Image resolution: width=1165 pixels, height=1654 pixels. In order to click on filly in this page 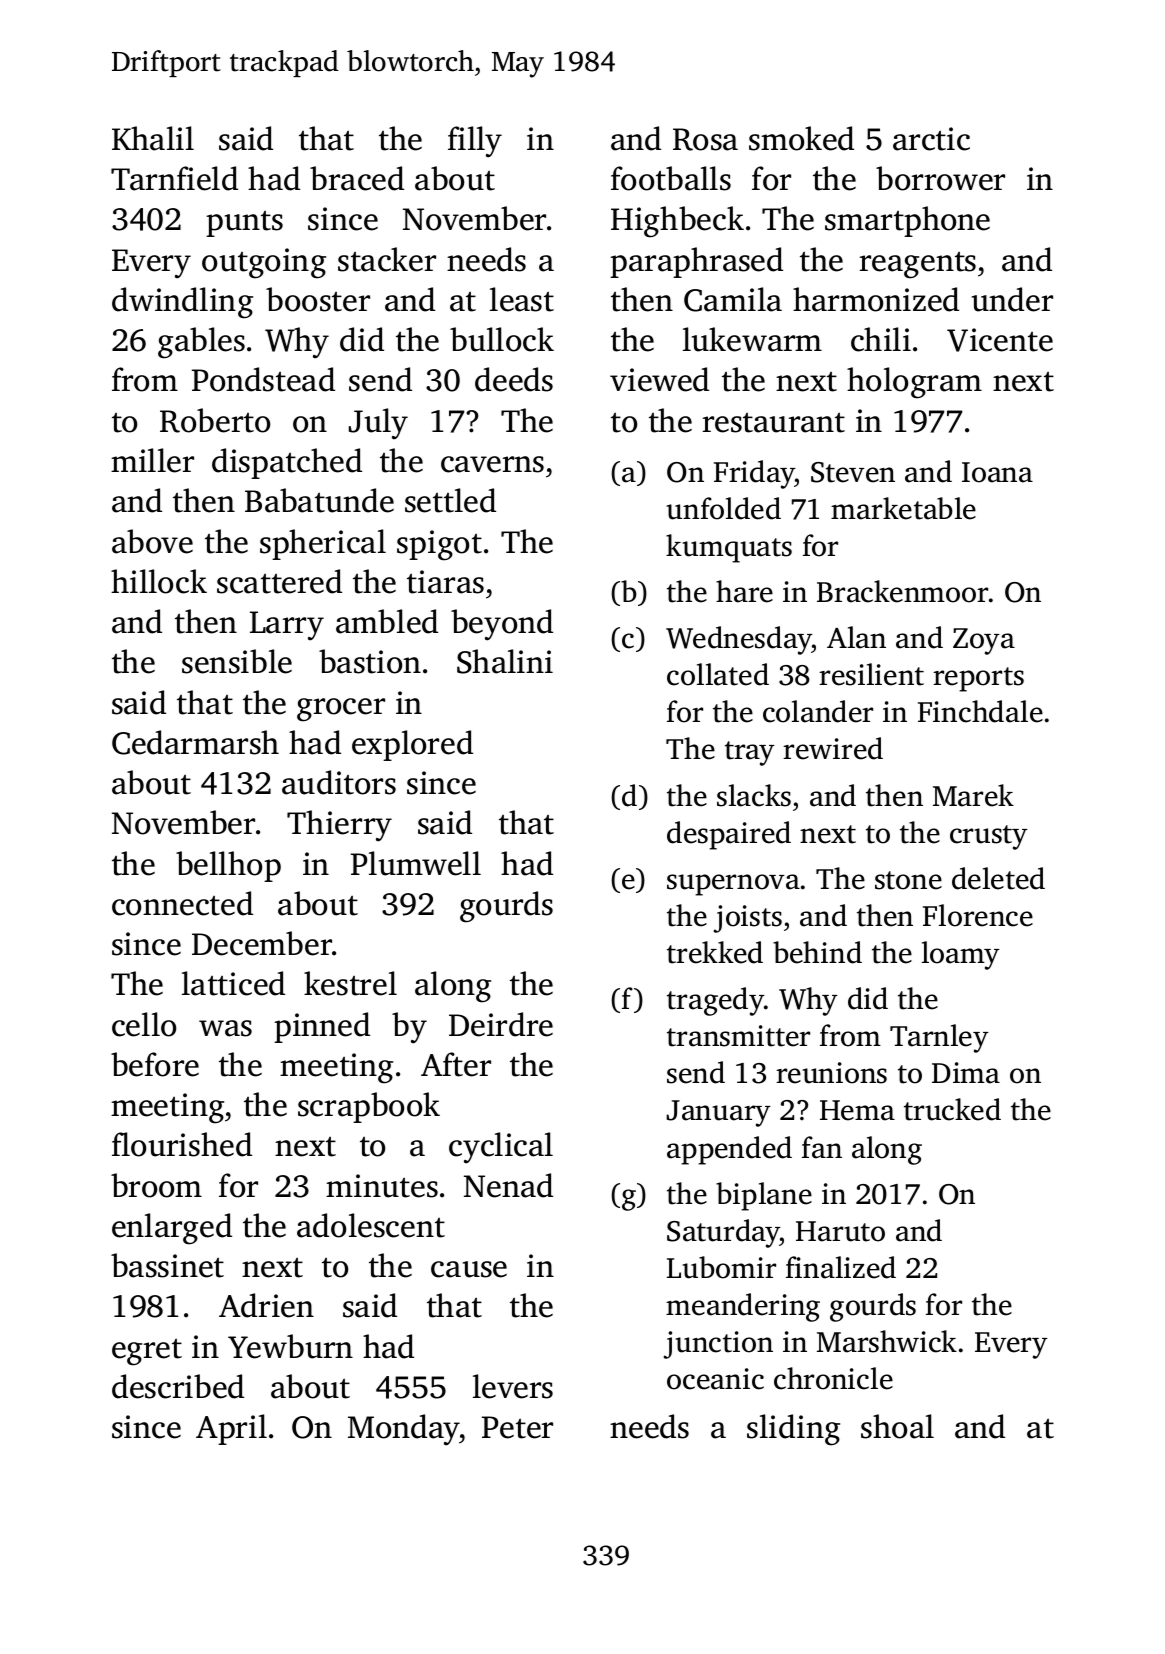, I will do `click(475, 142)`.
